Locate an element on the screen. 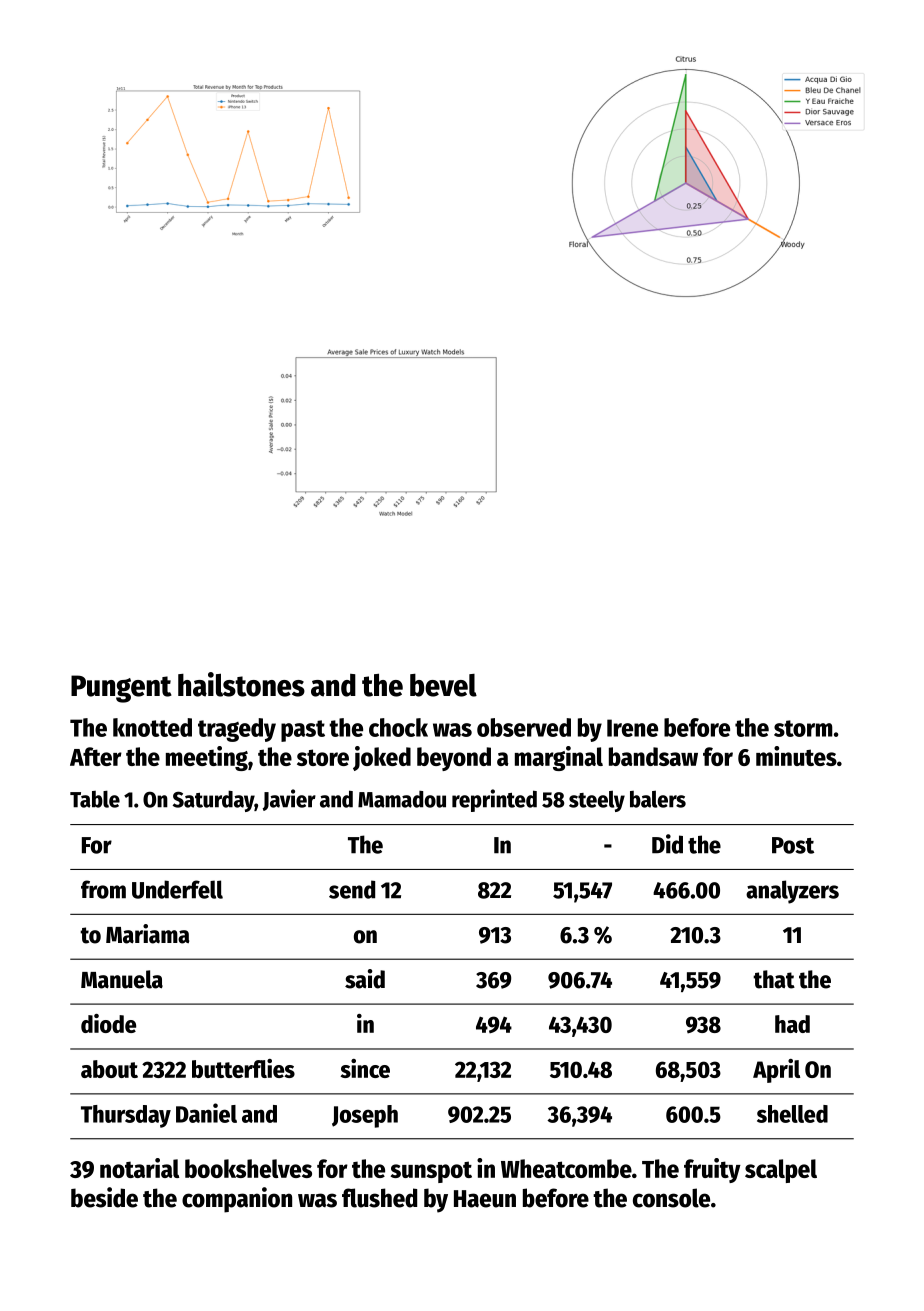  Manuela is located at coordinates (122, 979).
